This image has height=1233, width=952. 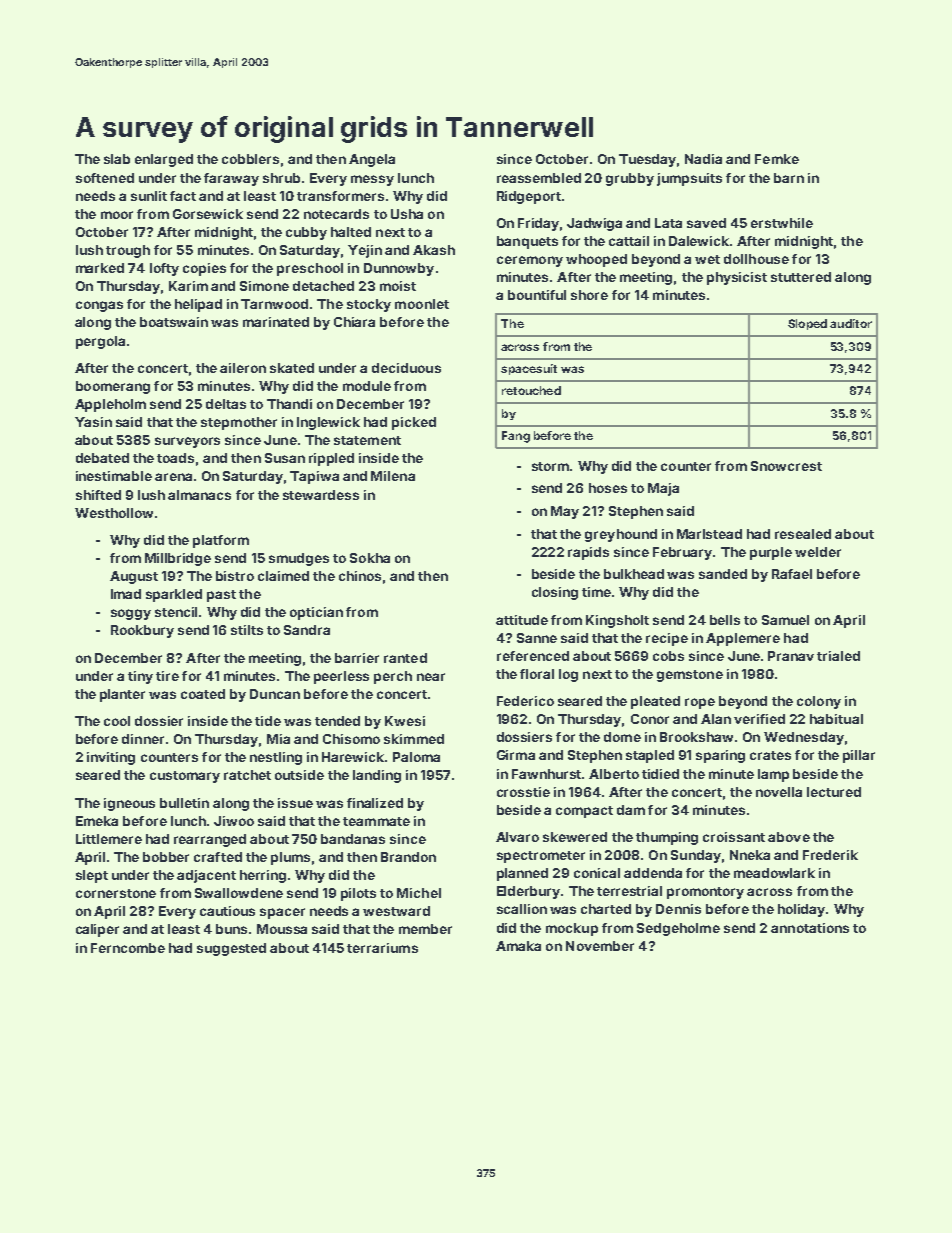 What do you see at coordinates (372, 160) in the image?
I see `Angela` at bounding box center [372, 160].
